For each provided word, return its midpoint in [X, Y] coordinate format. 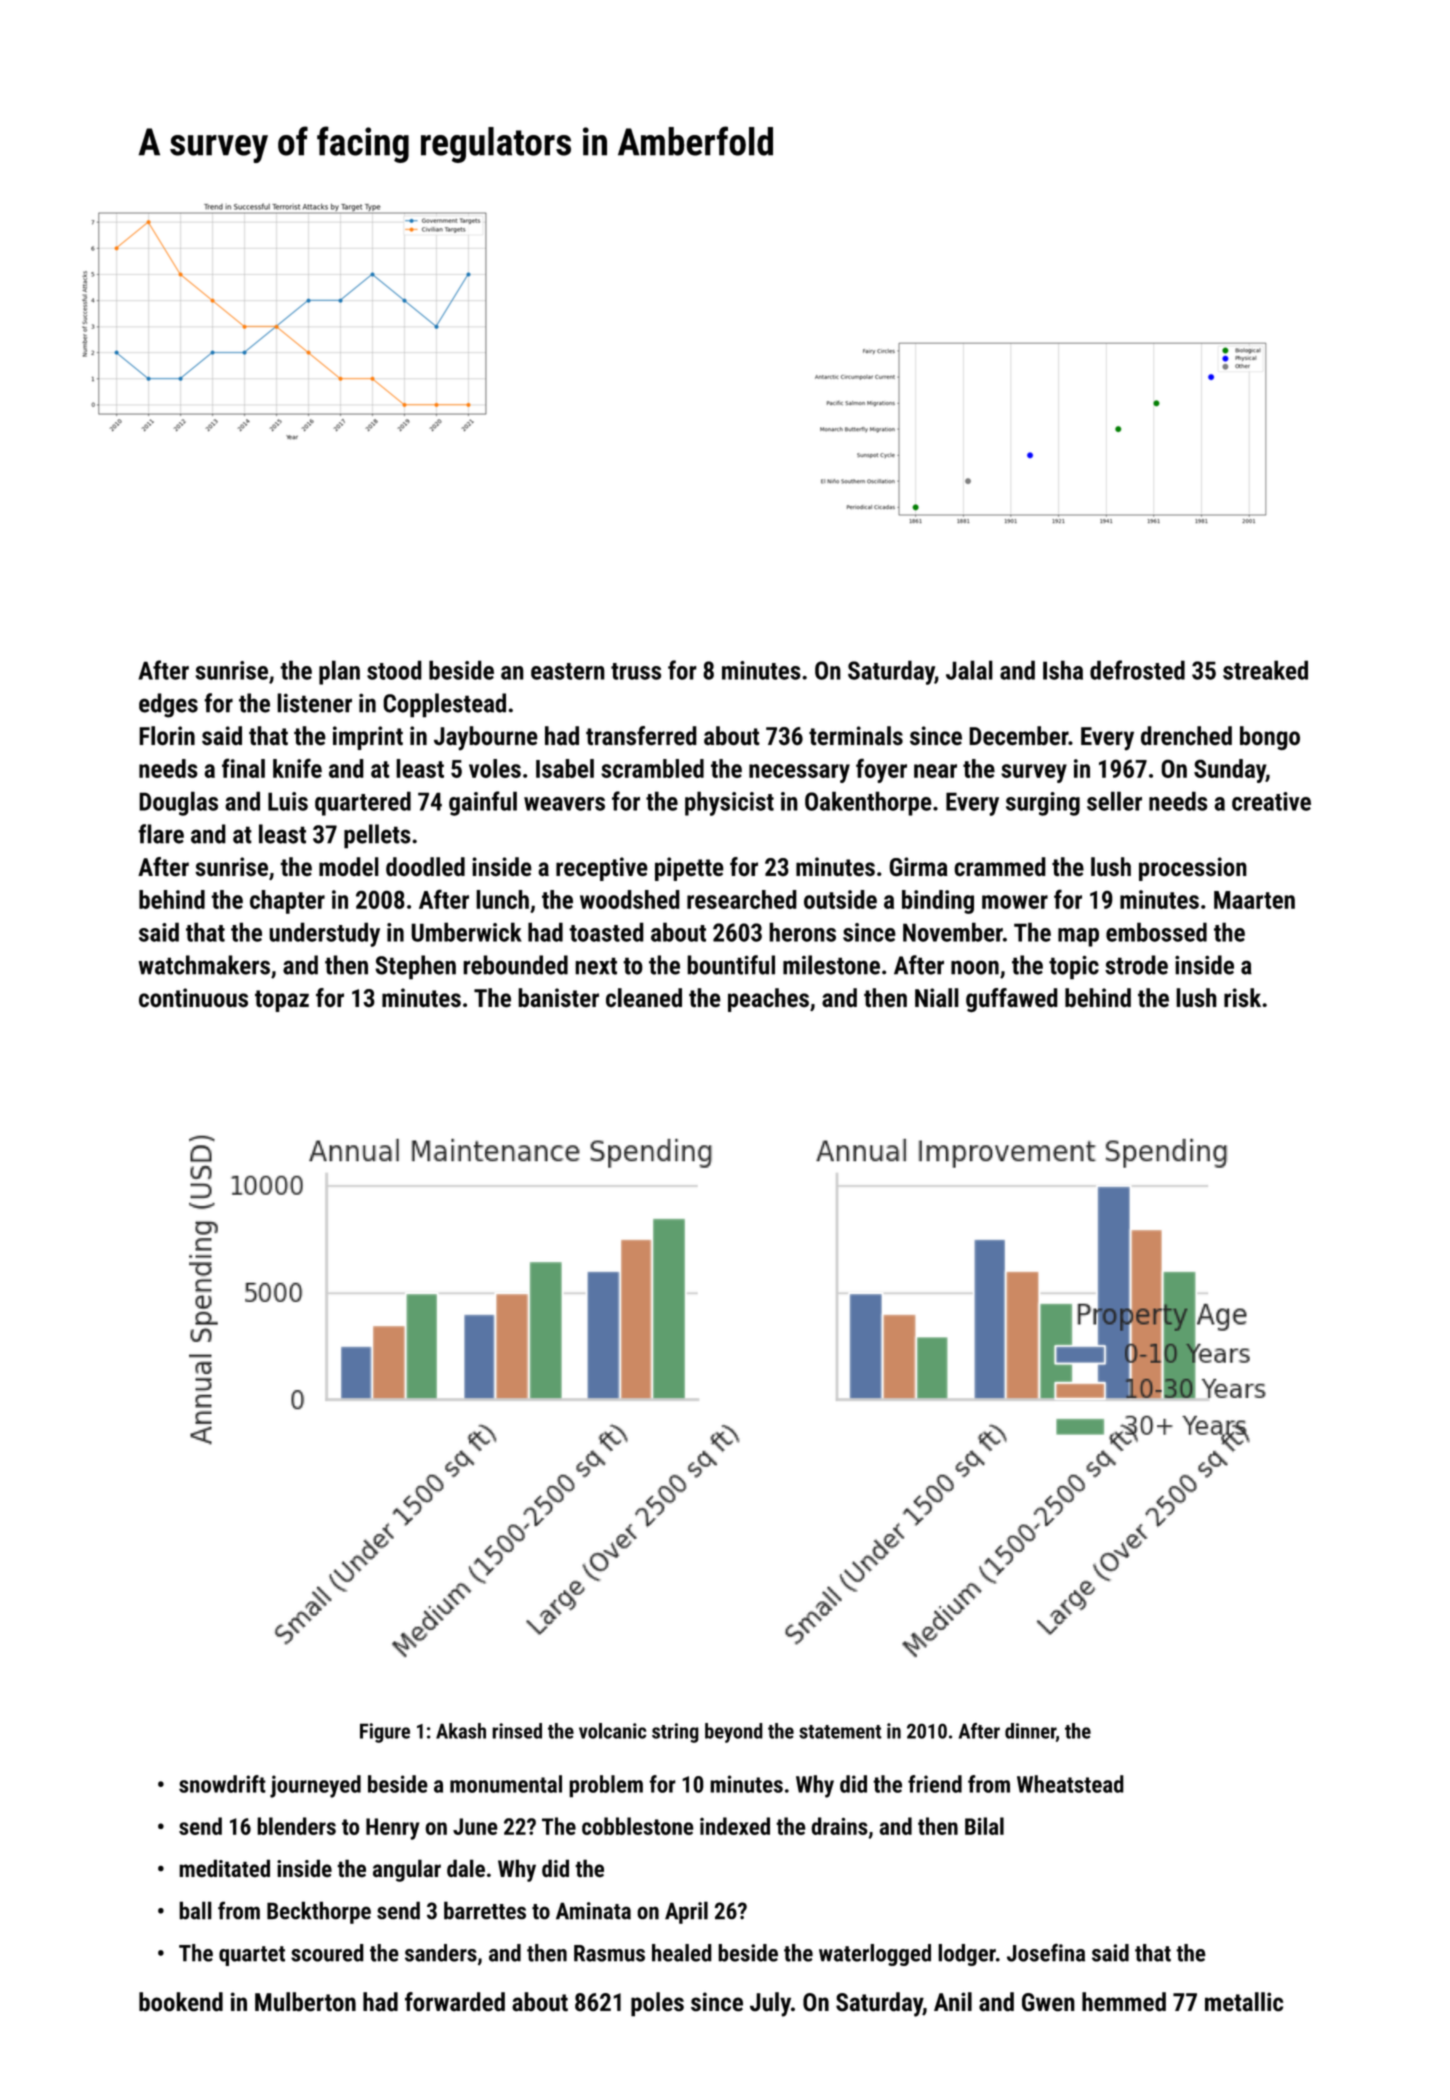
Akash [461, 1731]
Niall [937, 997]
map [1078, 937]
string [675, 1733]
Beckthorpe [319, 1912]
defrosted [1137, 670]
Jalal [969, 670]
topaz [282, 1001]
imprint [368, 738]
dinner [1030, 1731]
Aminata [593, 1911]
